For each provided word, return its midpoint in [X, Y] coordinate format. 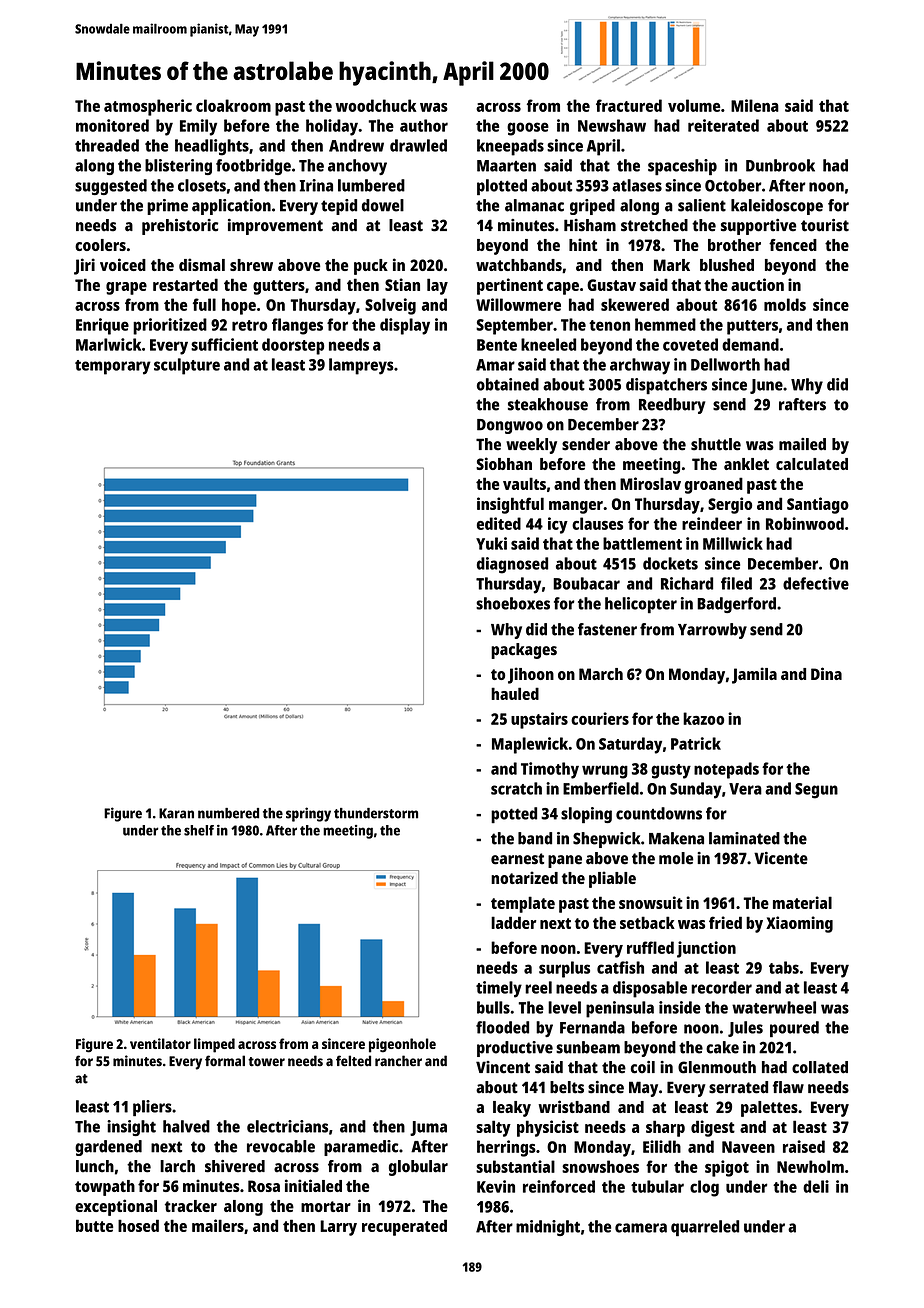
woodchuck [375, 105]
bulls [493, 1007]
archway [640, 366]
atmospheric [148, 107]
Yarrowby [712, 631]
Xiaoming [799, 924]
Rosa [264, 1186]
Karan [176, 813]
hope [239, 306]
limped [214, 1045]
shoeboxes [513, 603]
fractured [629, 105]
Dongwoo [510, 426]
